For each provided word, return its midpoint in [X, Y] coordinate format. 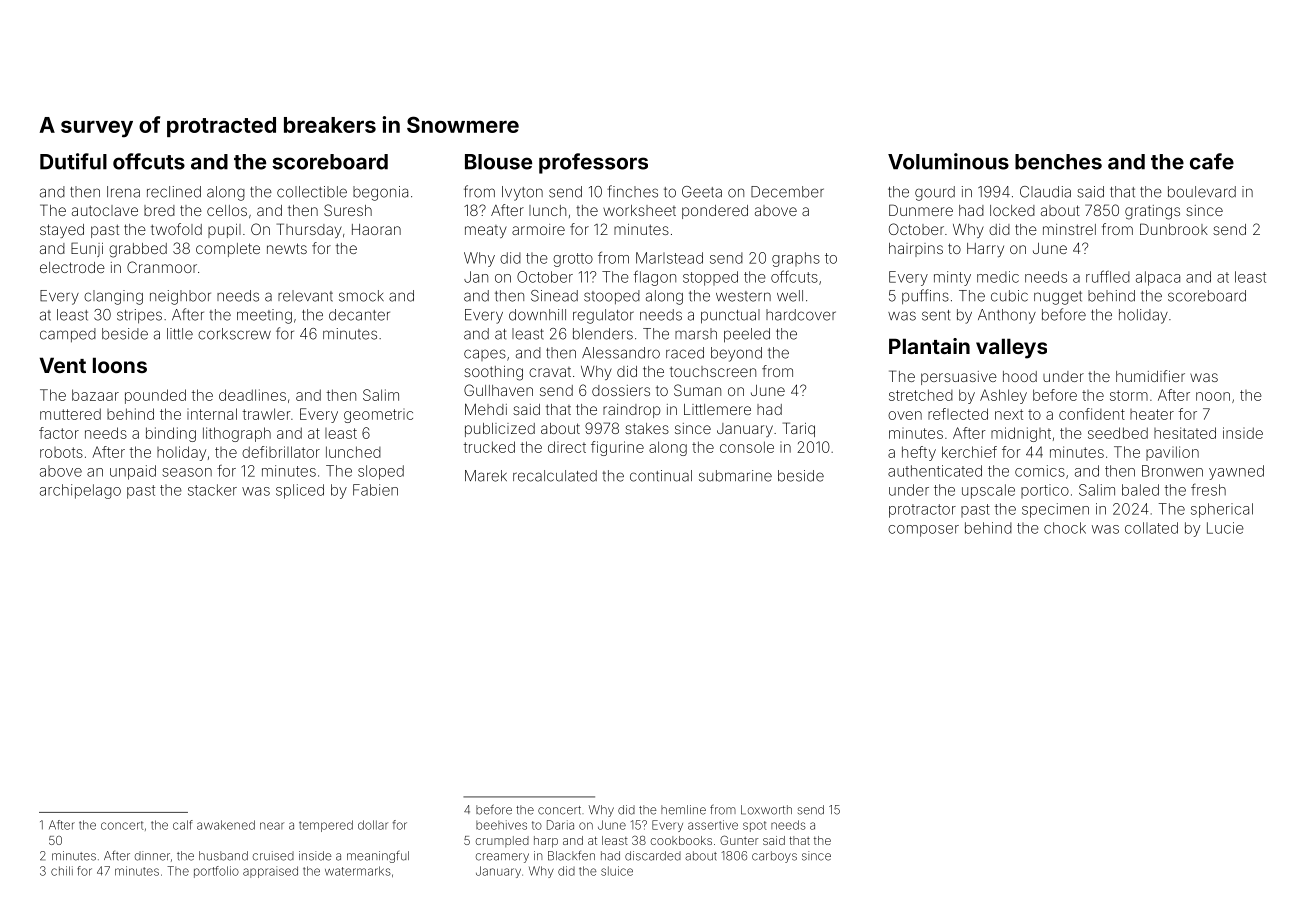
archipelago [80, 491]
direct [567, 447]
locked [1012, 210]
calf [183, 825]
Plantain [929, 346]
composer [923, 531]
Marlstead [669, 258]
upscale [988, 491]
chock [1065, 528]
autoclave [105, 210]
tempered [326, 826]
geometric [378, 416]
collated [1151, 528]
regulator [603, 316]
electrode [72, 267]
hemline [683, 810]
